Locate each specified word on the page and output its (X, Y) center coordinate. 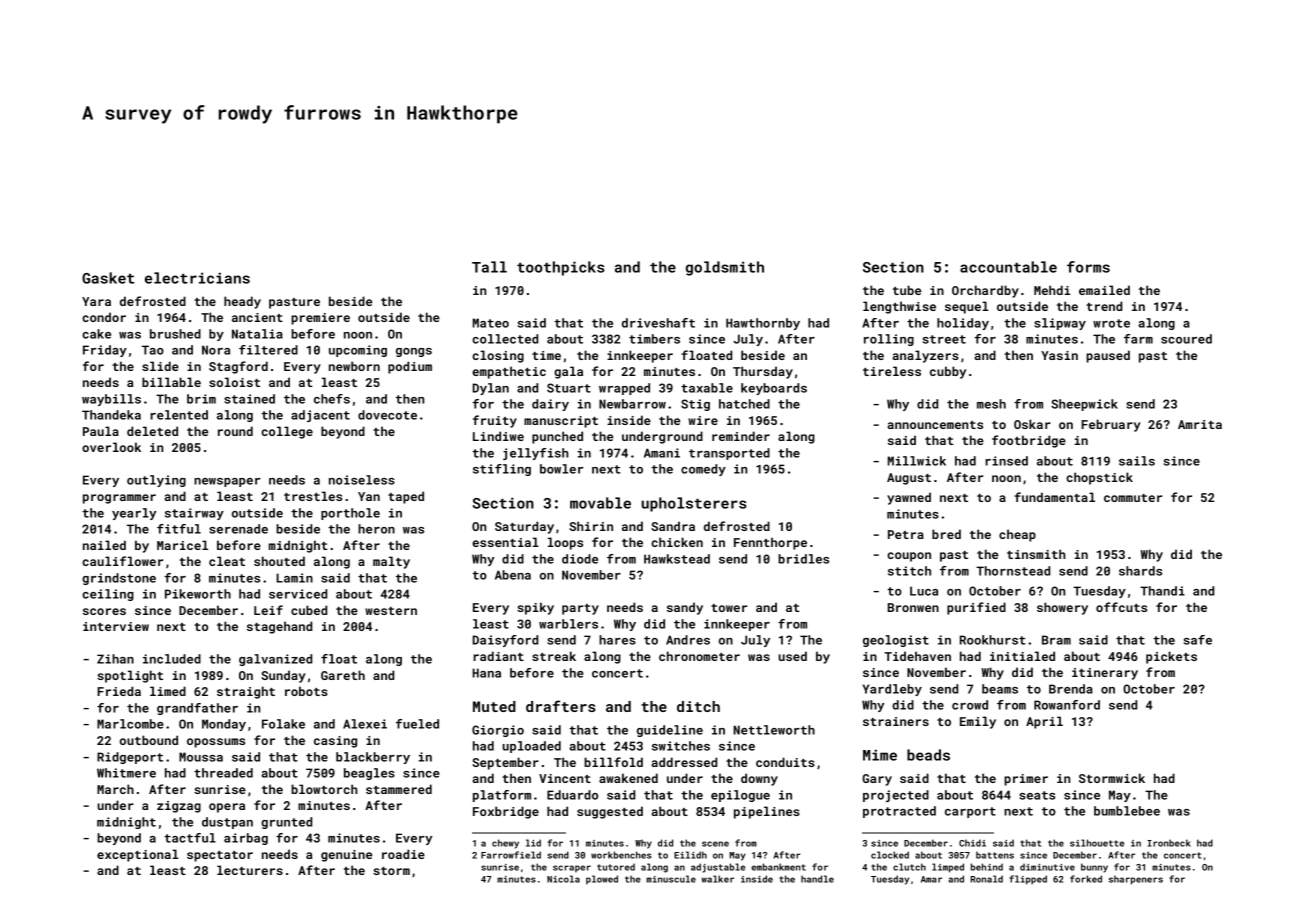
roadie (403, 854)
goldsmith (725, 268)
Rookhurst (993, 640)
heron (376, 529)
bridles (803, 559)
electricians (197, 278)
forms (1088, 267)
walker (718, 879)
